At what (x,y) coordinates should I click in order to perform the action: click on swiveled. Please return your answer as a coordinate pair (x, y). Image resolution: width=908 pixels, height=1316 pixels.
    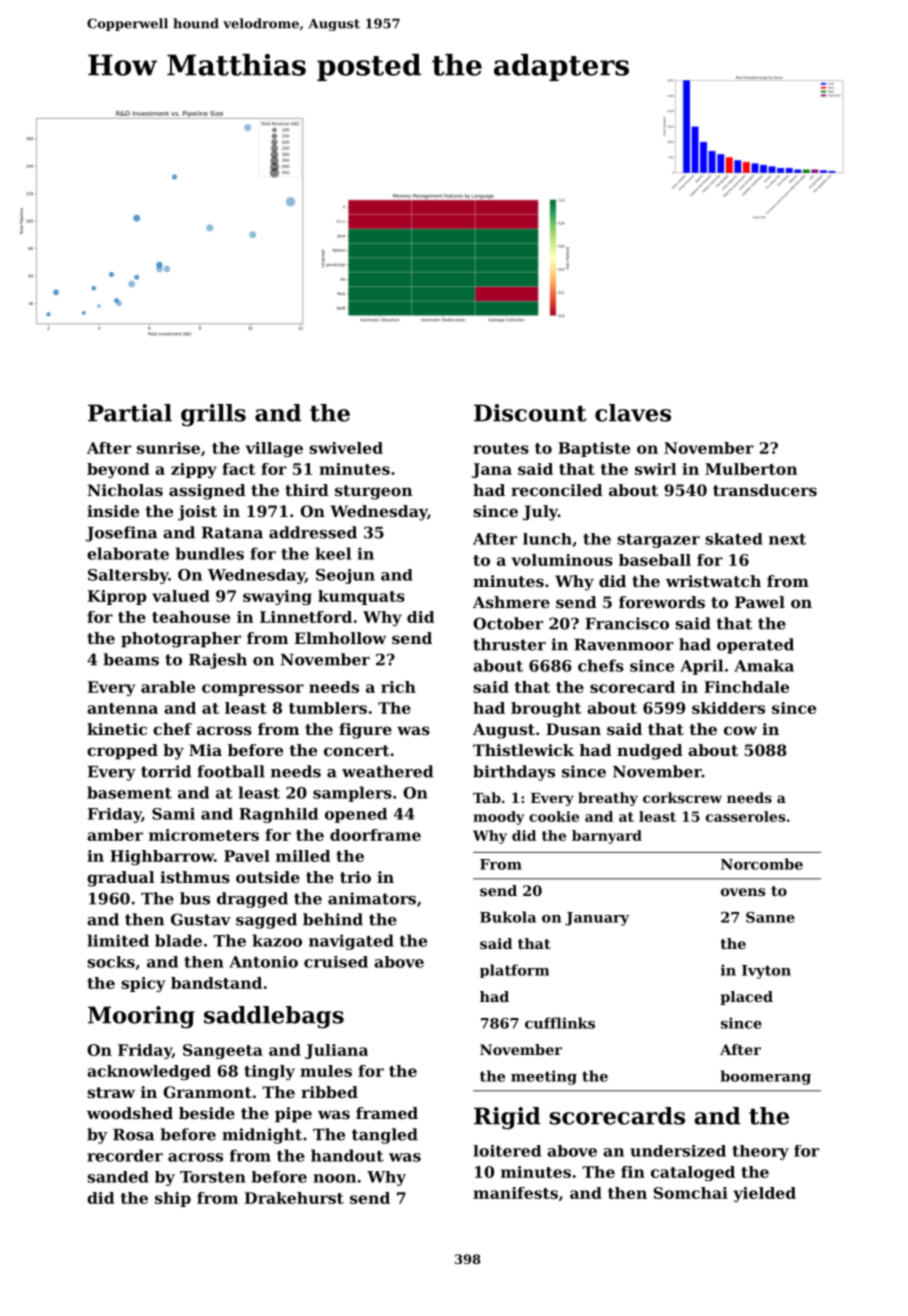
    Looking at the image, I should click on (346, 448).
